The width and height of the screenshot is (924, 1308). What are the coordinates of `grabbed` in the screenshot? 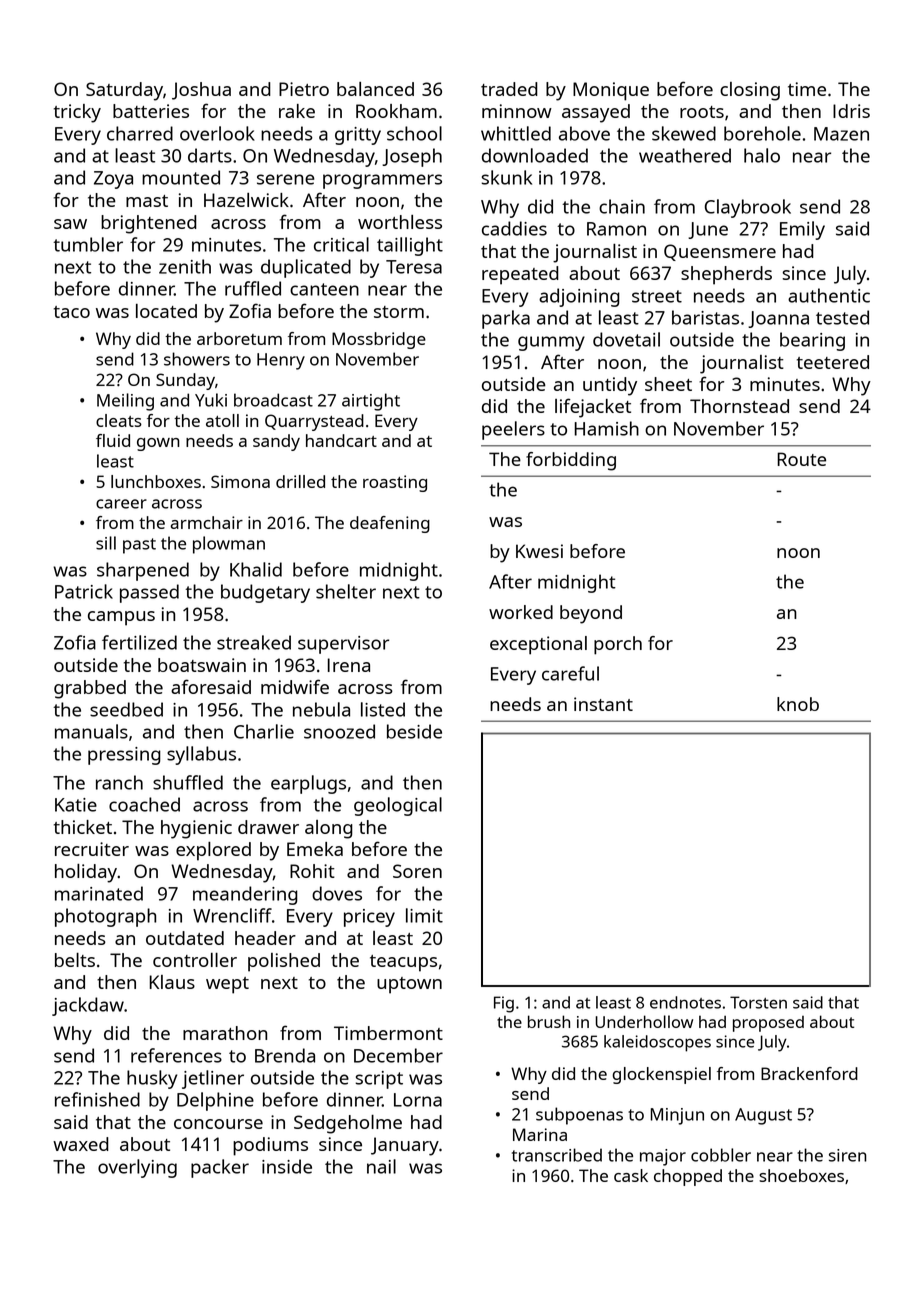 It's located at (90, 689).
